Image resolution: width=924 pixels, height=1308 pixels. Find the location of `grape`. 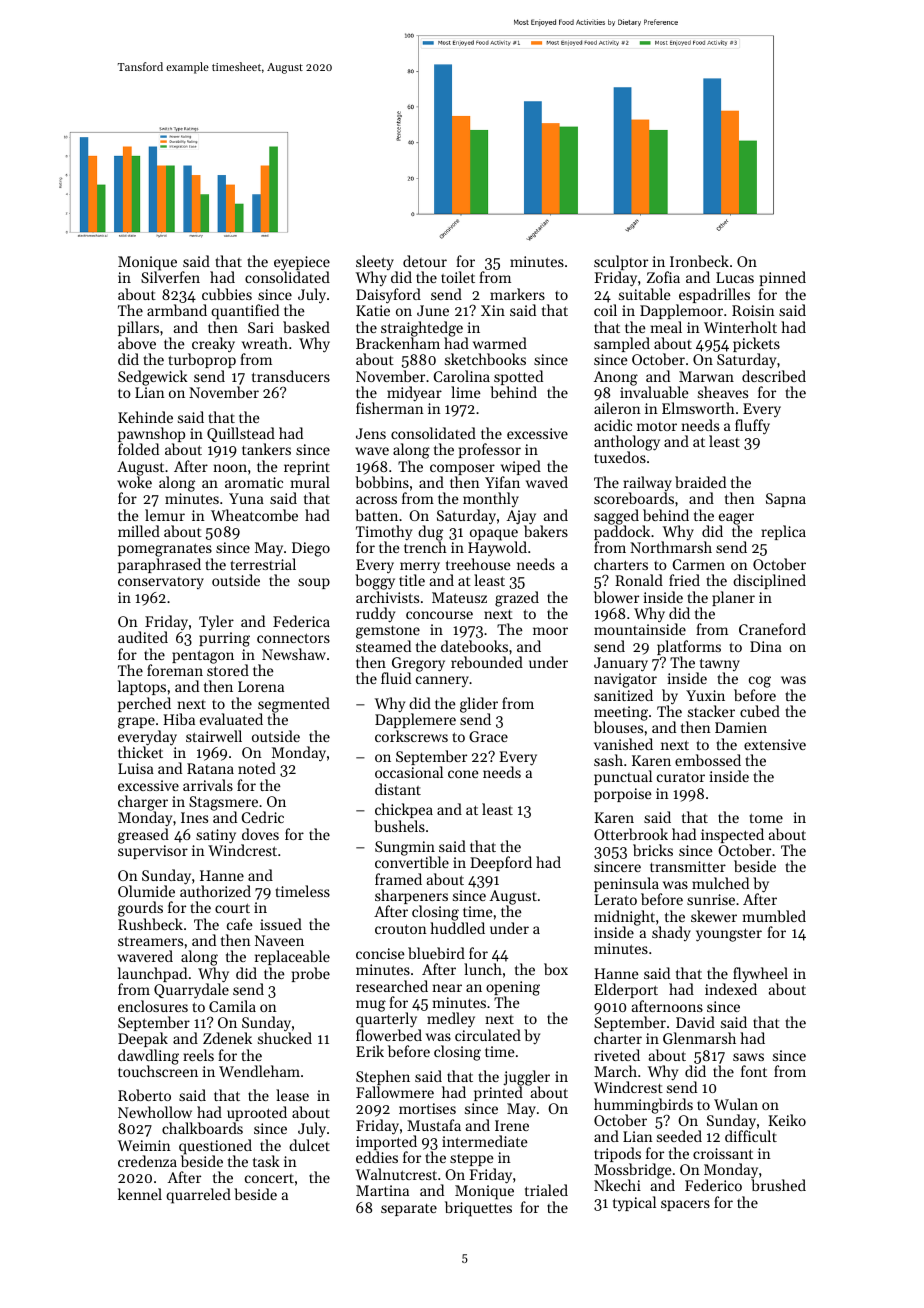

grape is located at coordinates (136, 723).
